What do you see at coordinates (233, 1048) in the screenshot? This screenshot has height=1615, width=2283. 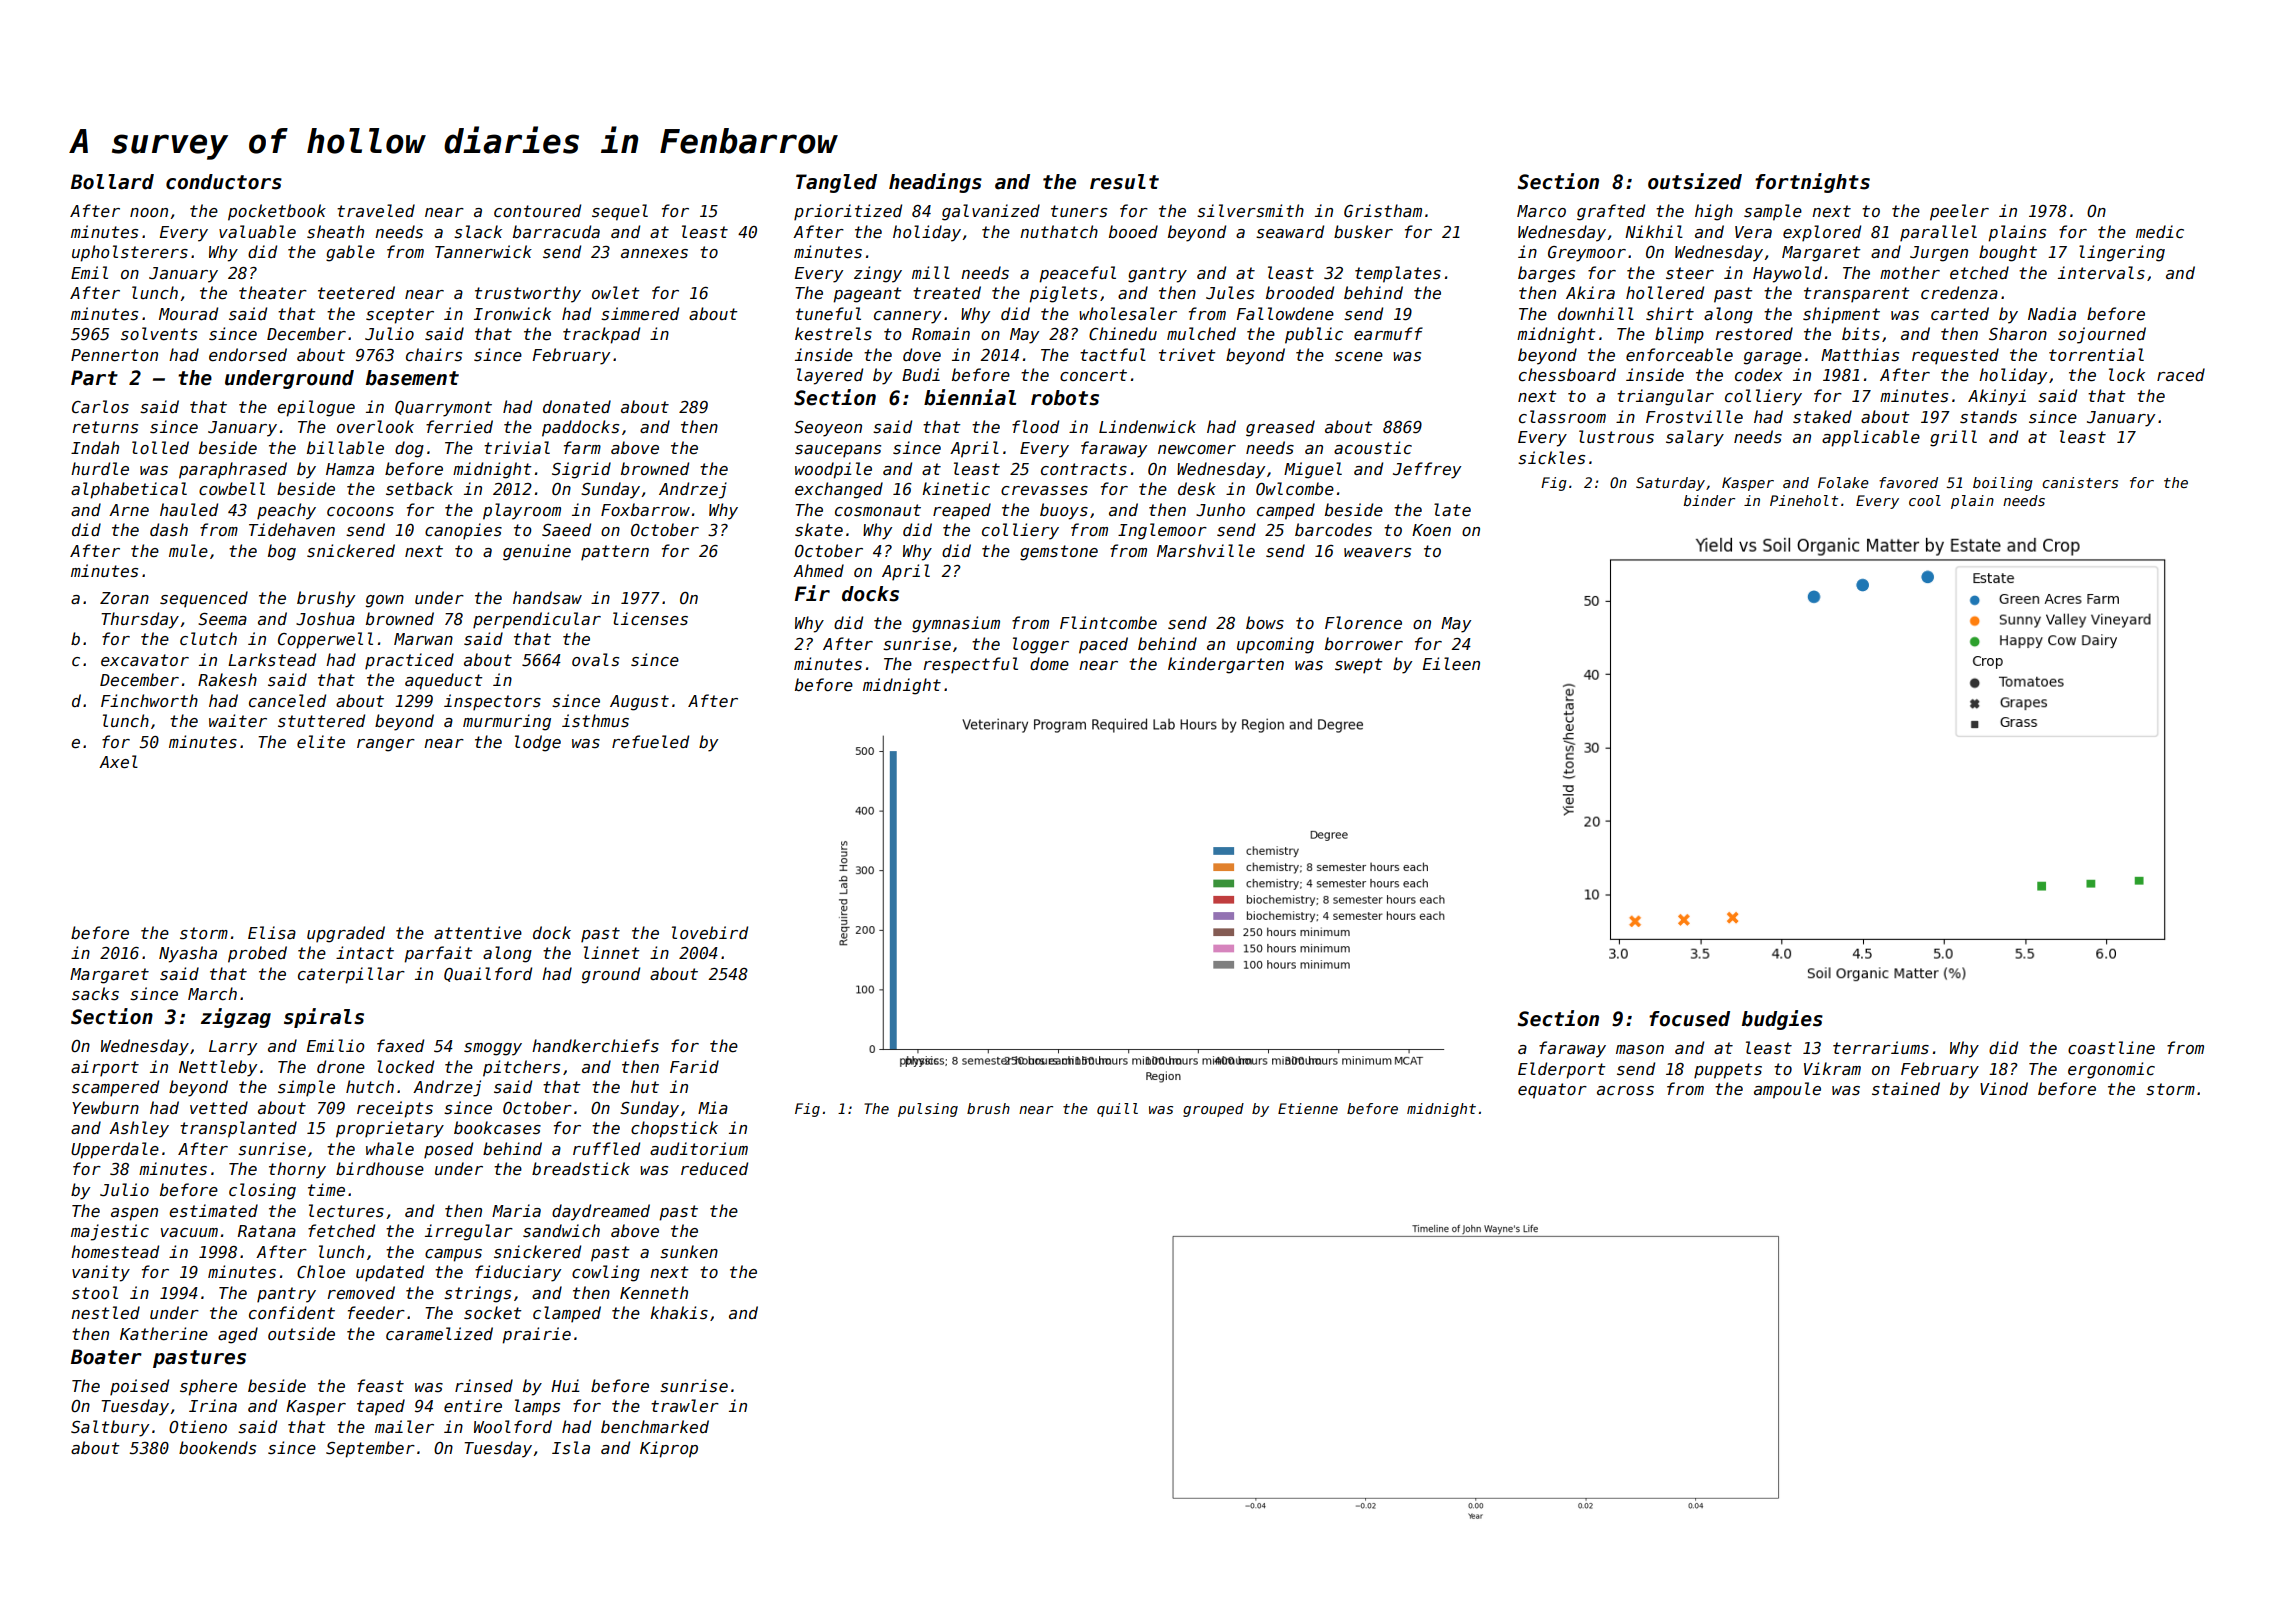 I see `Larry` at bounding box center [233, 1048].
